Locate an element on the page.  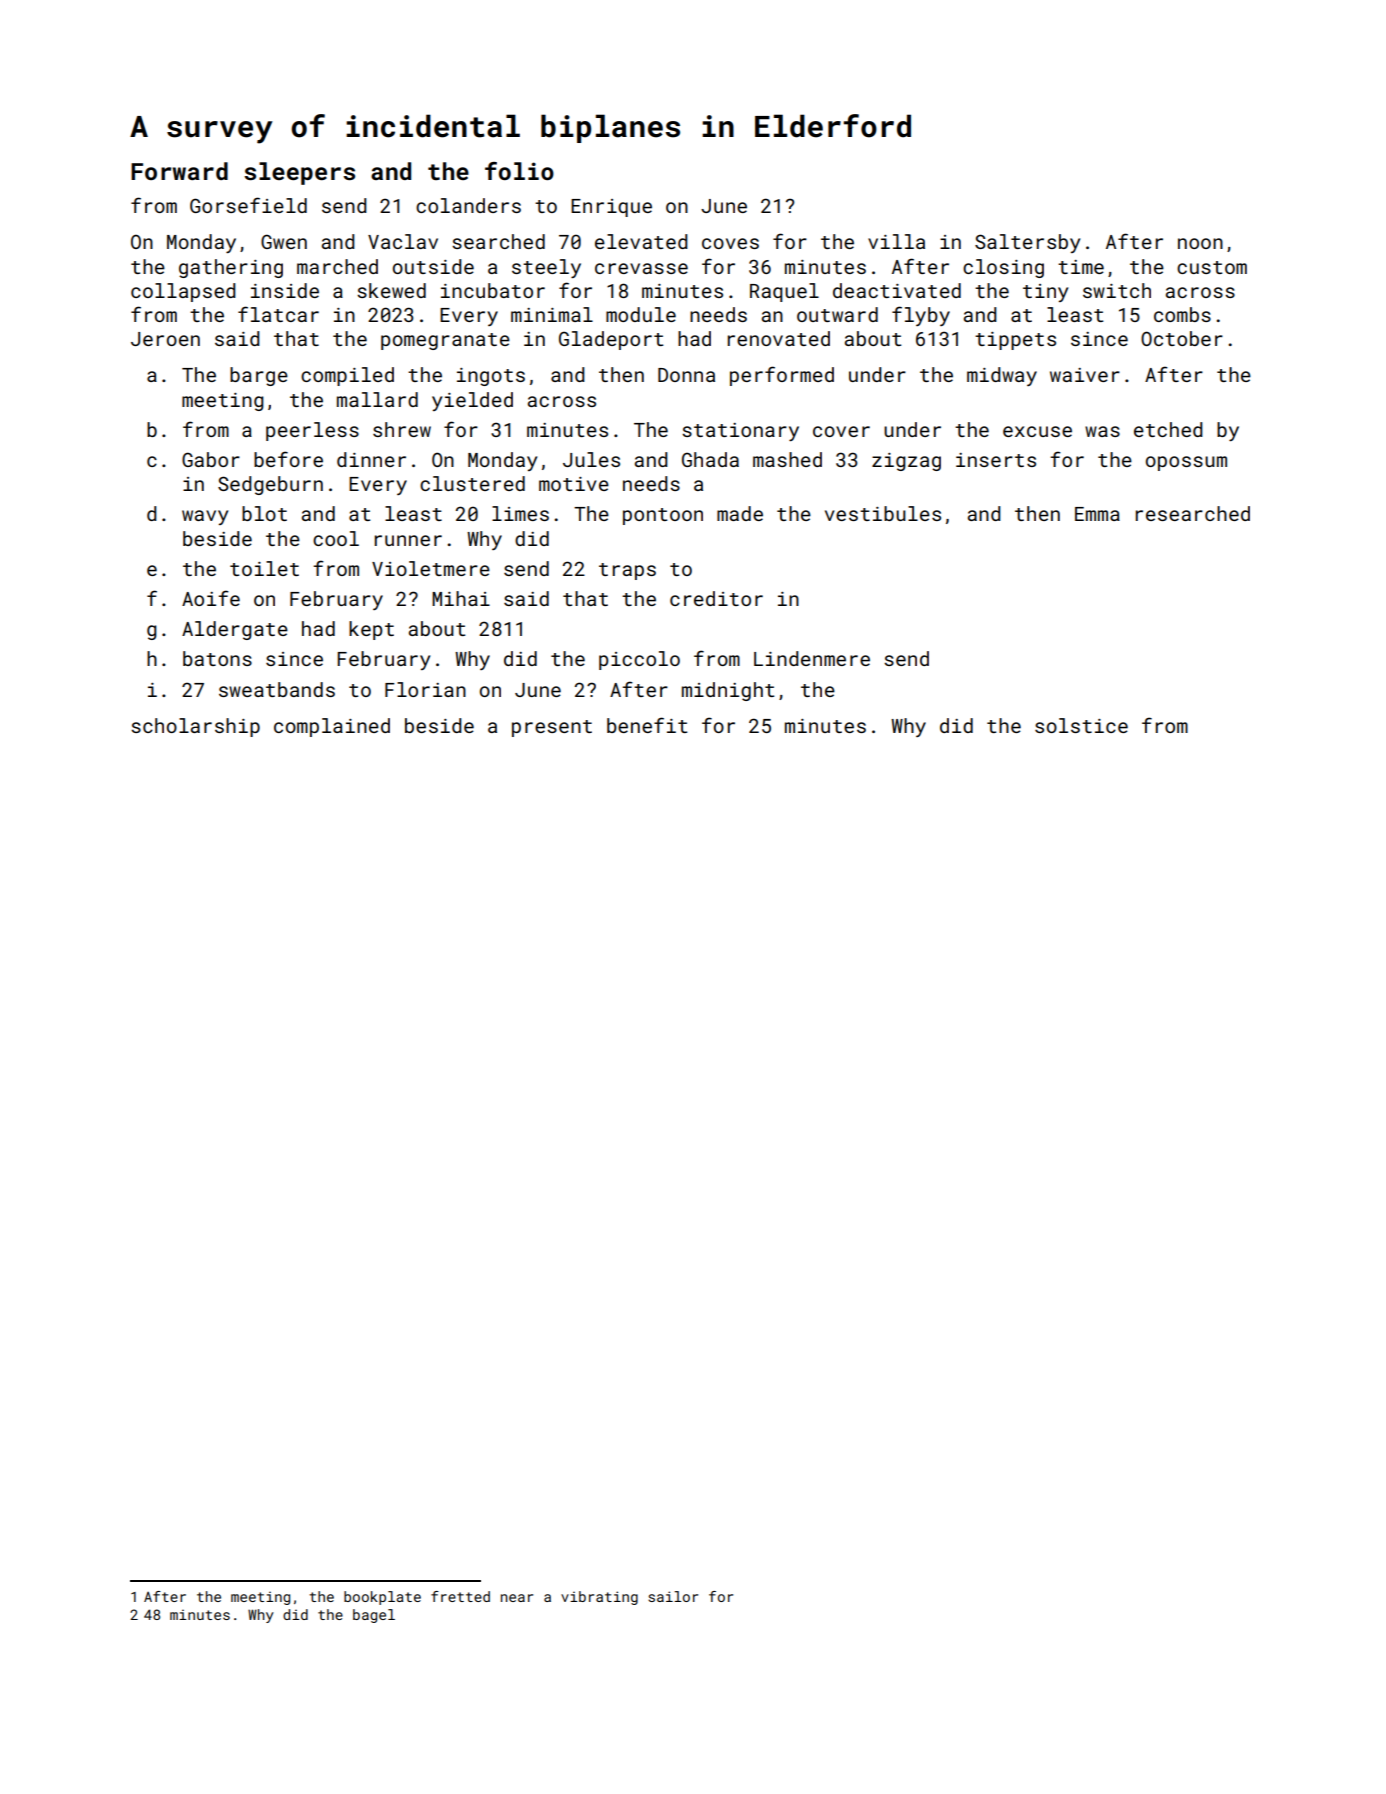
coves is located at coordinates (730, 243).
